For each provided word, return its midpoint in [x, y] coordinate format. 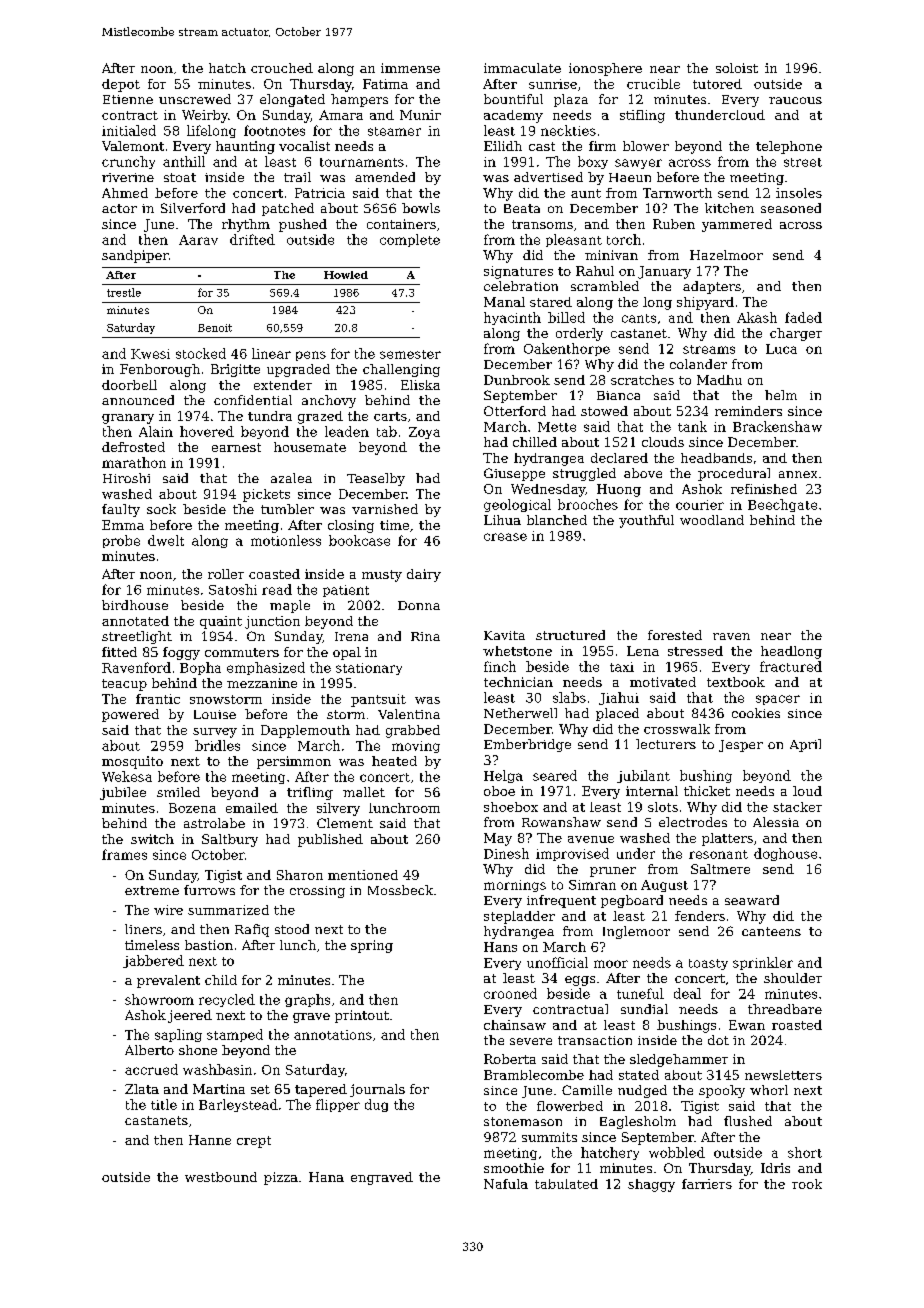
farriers [707, 1184]
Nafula [506, 1184]
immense [410, 68]
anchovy [329, 401]
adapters [712, 287]
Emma [123, 525]
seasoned [791, 208]
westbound [221, 1177]
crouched [282, 68]
